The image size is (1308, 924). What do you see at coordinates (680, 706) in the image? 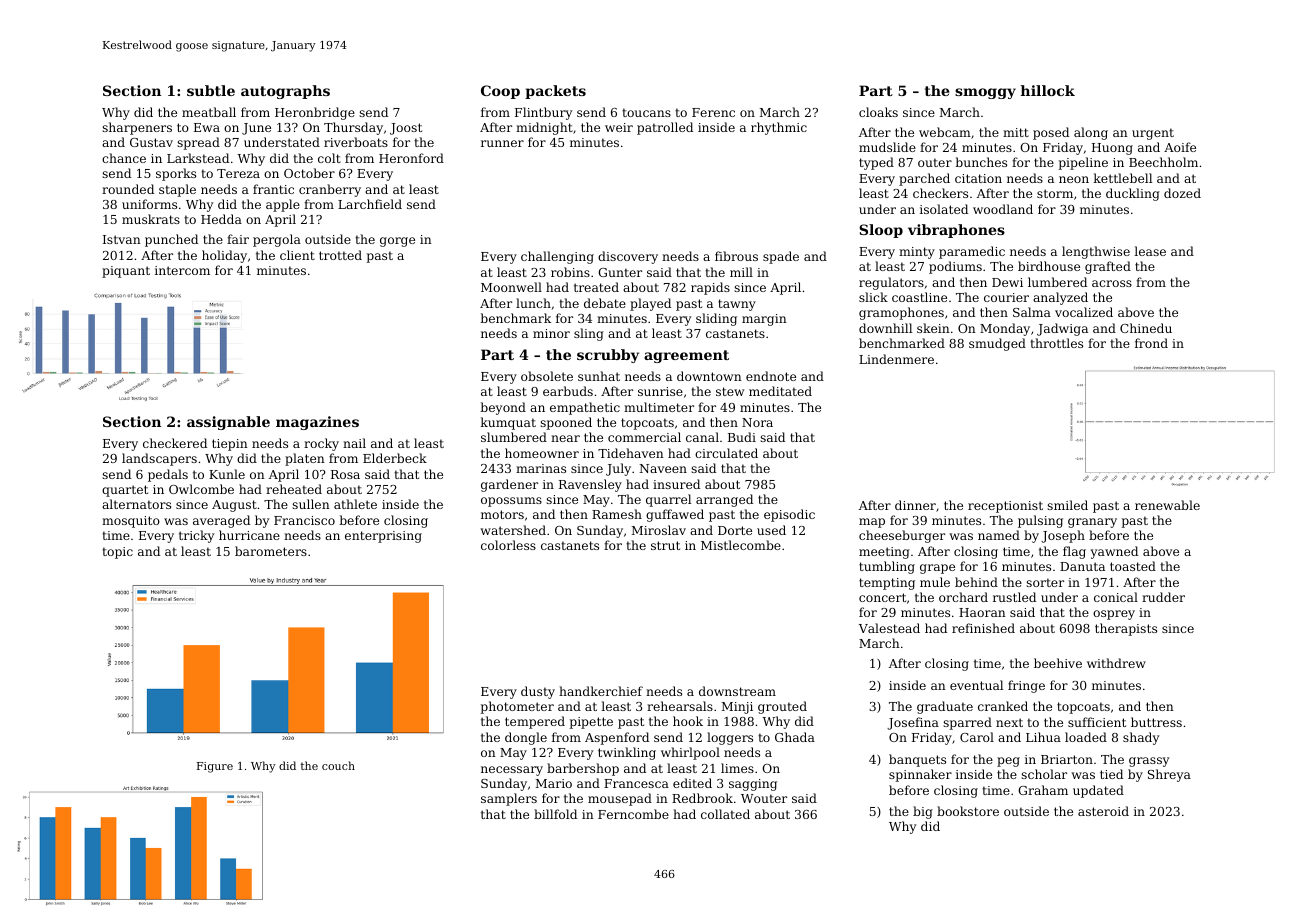
I see `rehearsals` at bounding box center [680, 706].
